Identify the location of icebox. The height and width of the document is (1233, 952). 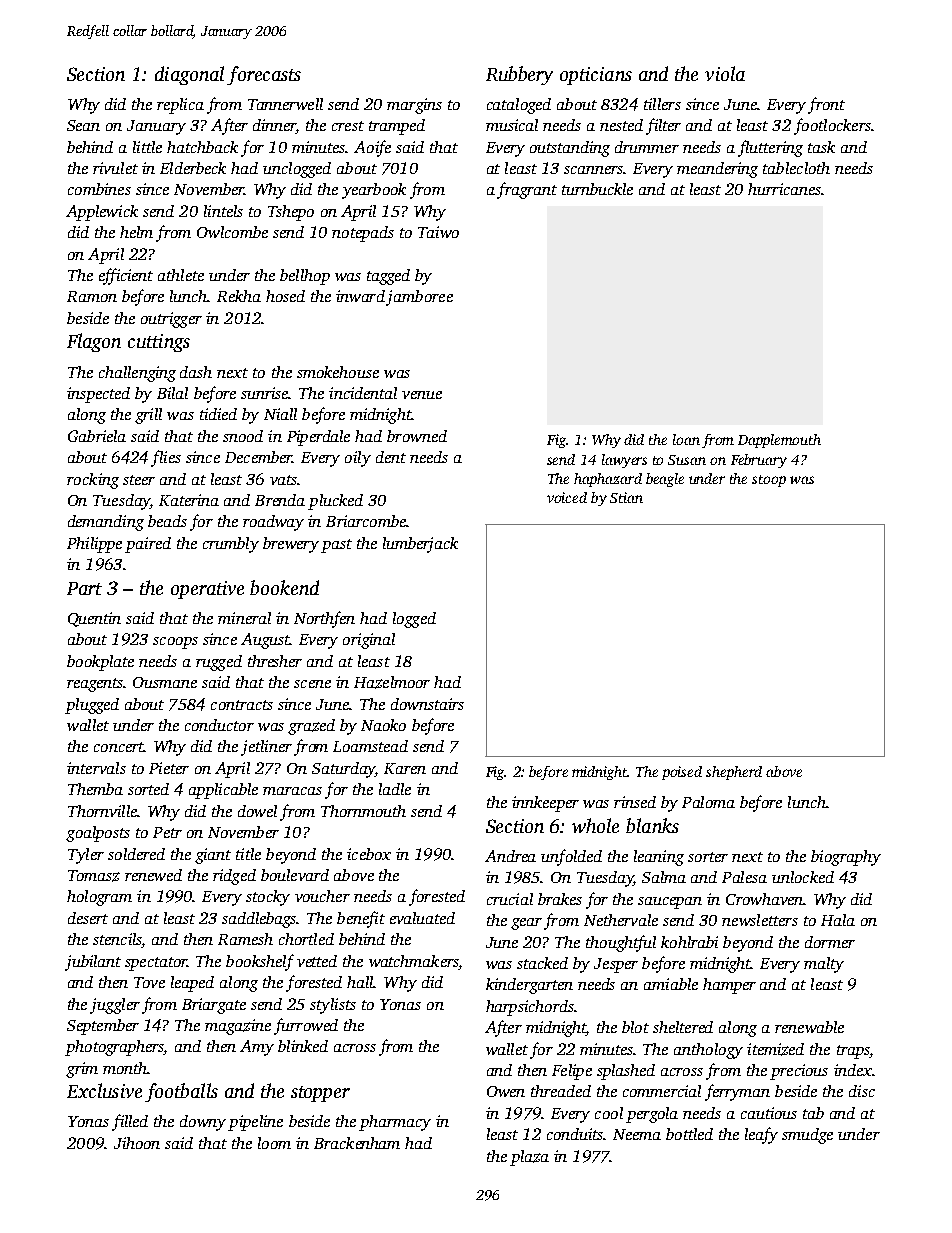
(369, 854).
